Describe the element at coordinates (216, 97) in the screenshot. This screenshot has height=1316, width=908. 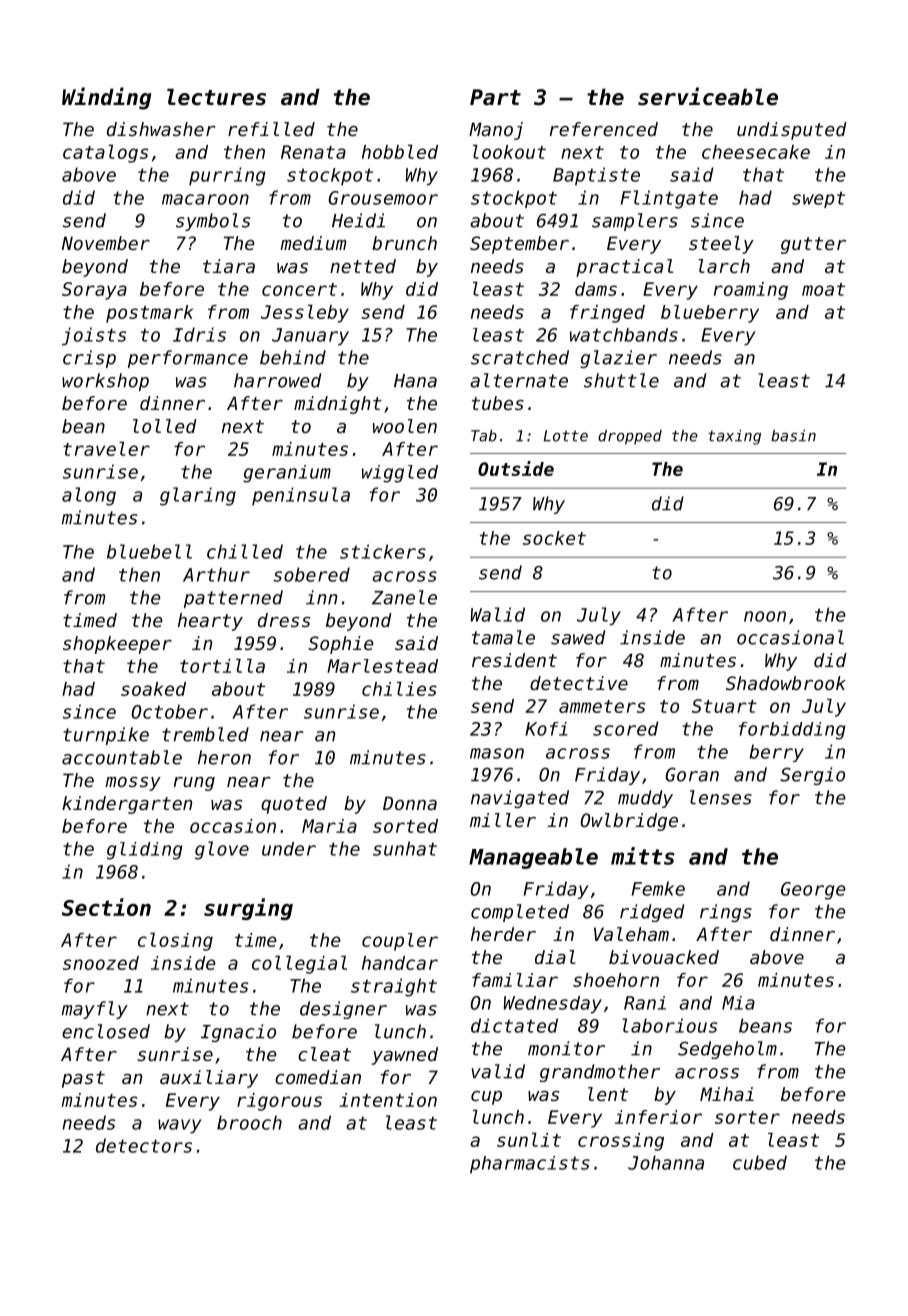
I see `lectures` at that location.
